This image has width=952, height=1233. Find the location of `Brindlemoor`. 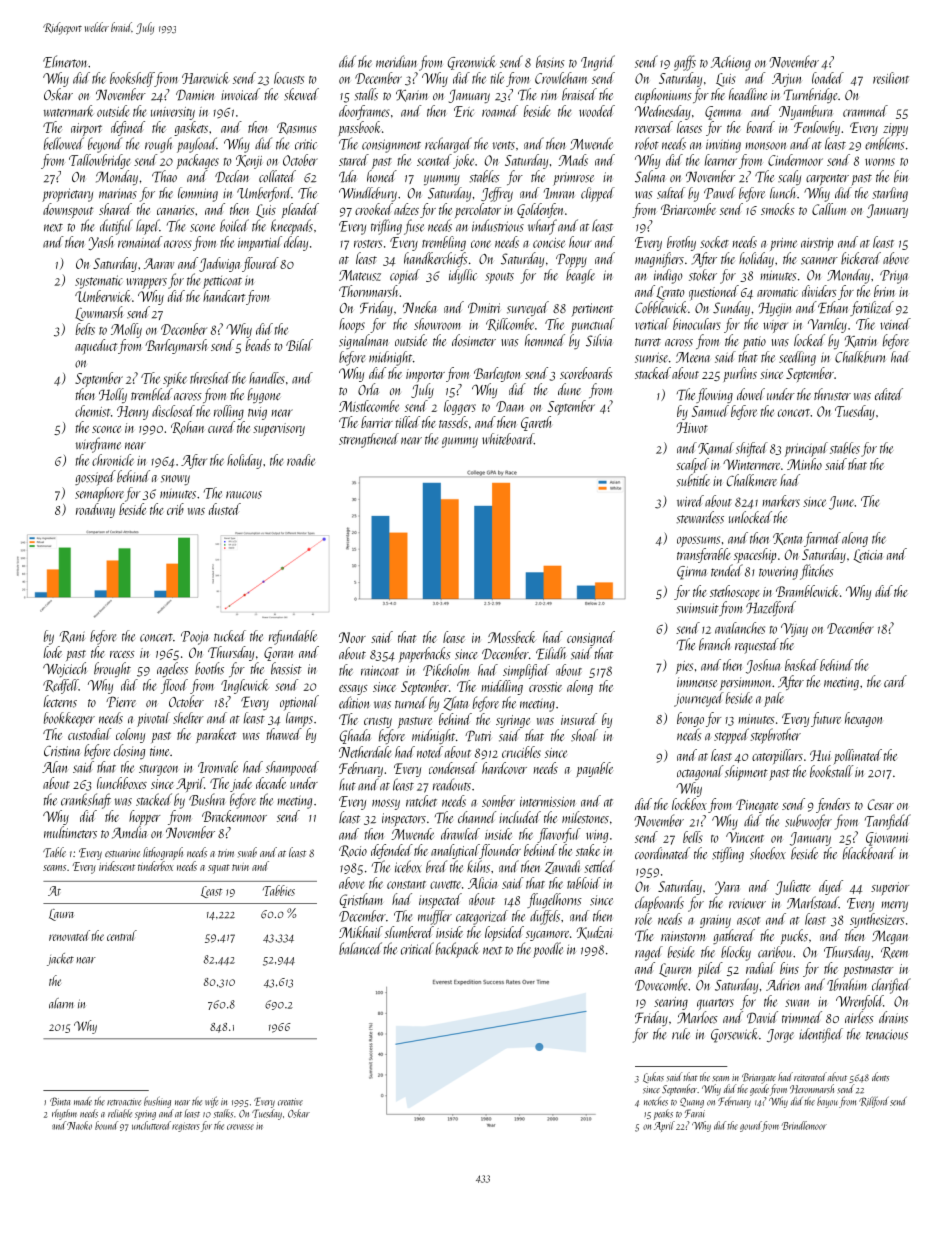

Brindlemoor is located at coordinates (804, 1125).
